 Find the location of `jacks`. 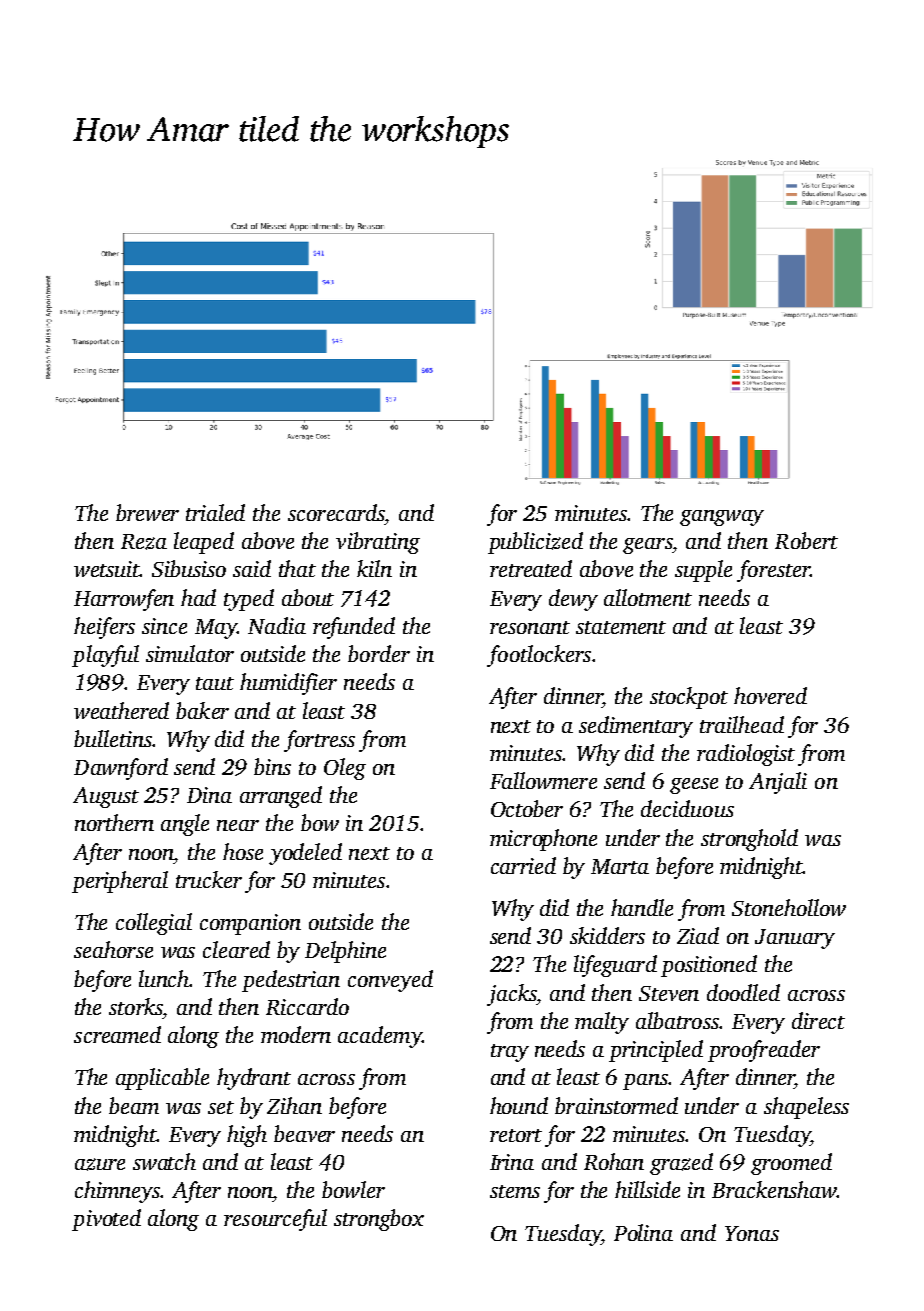

jacks is located at coordinates (512, 995).
